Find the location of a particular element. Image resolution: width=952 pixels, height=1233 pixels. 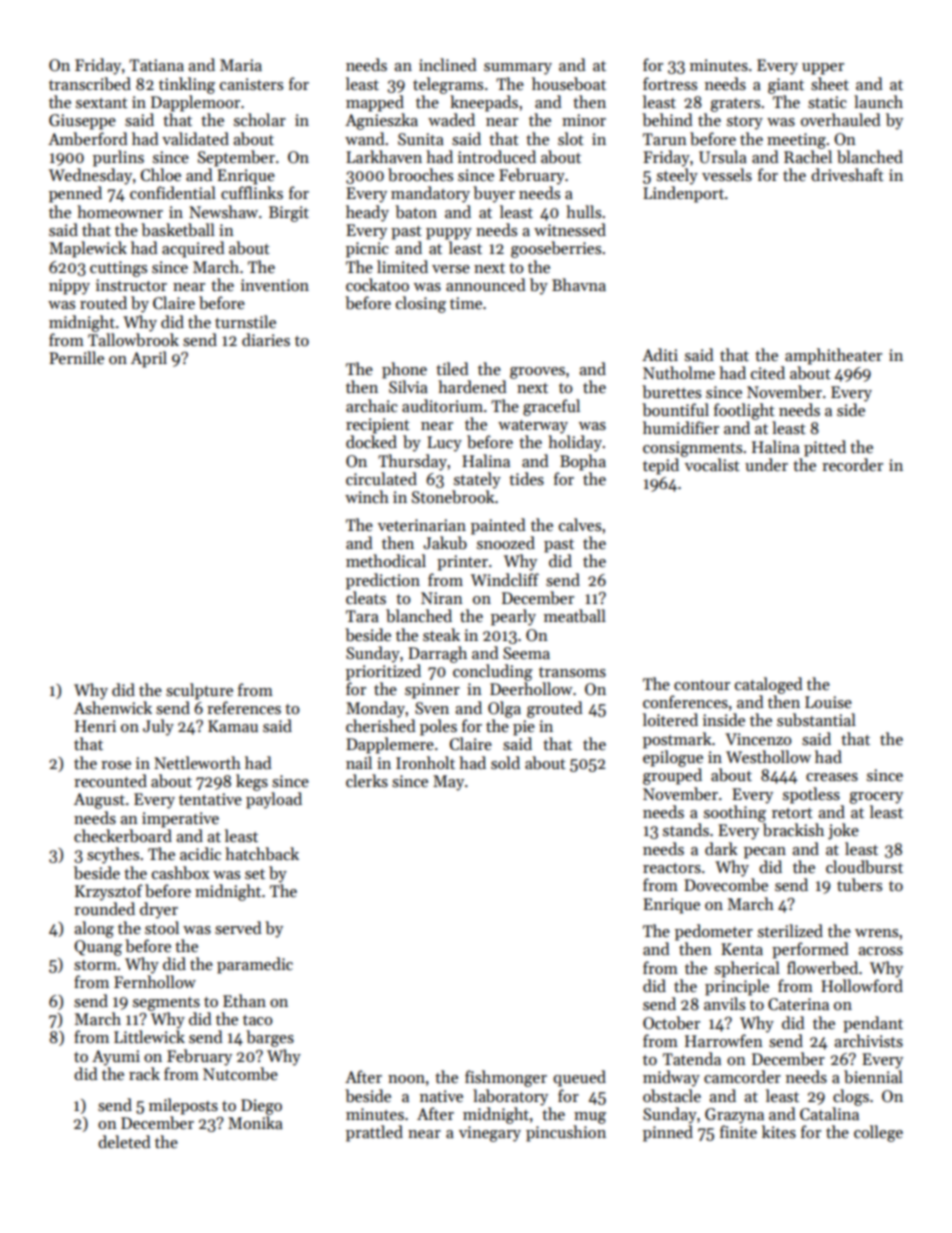

transoms is located at coordinates (572, 672).
